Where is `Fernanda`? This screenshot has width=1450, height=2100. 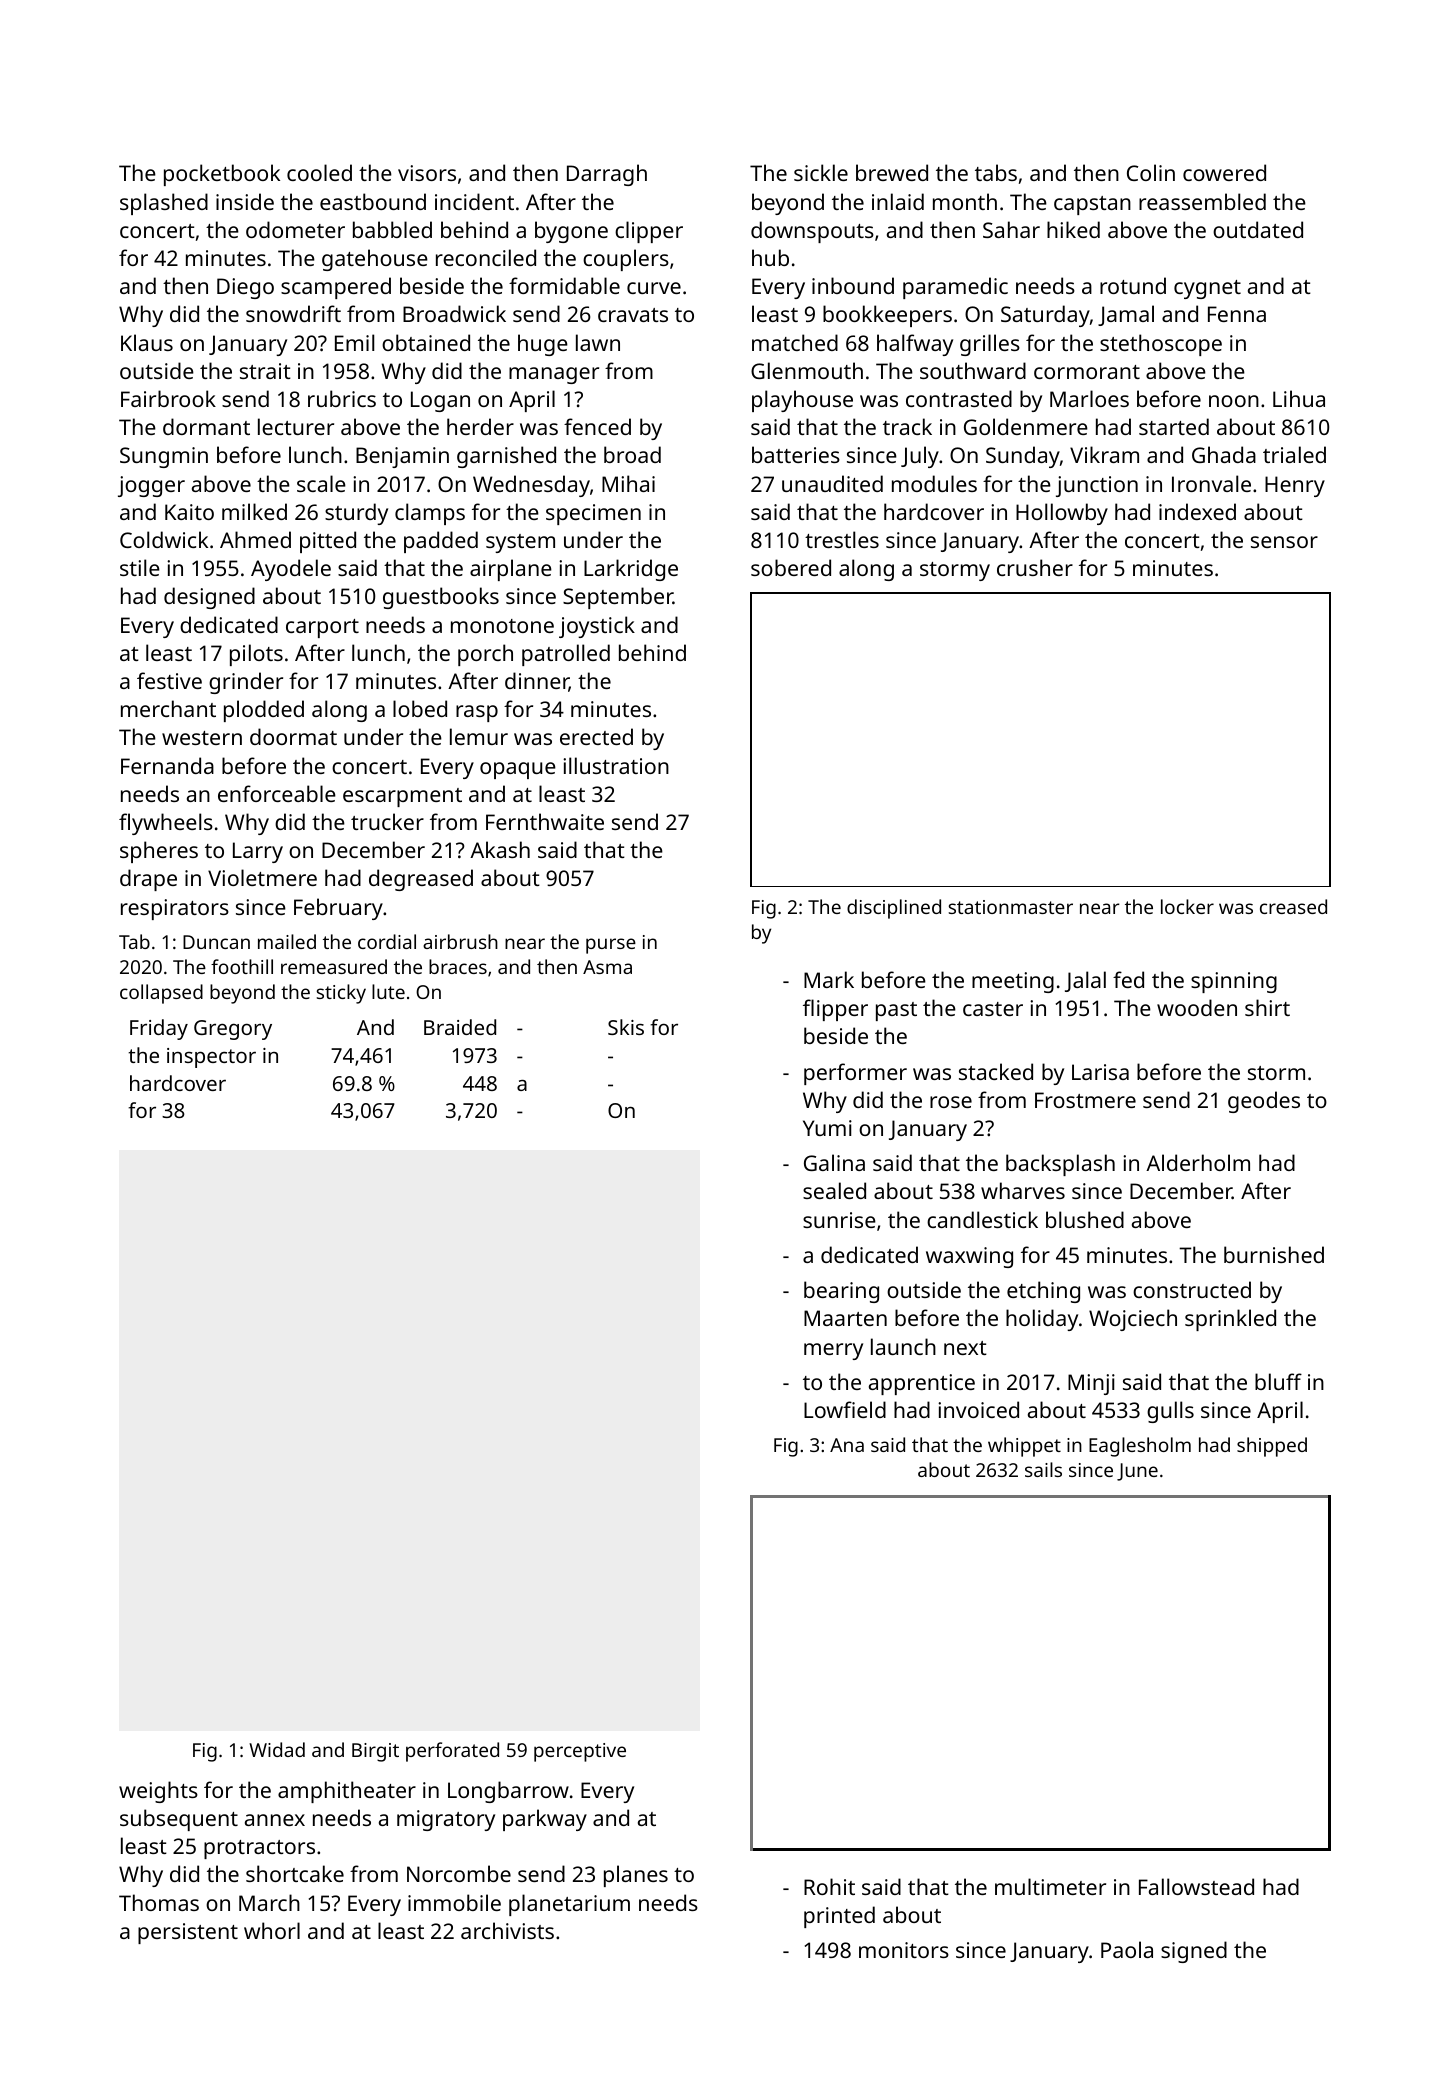
Fernanda is located at coordinates (167, 765).
